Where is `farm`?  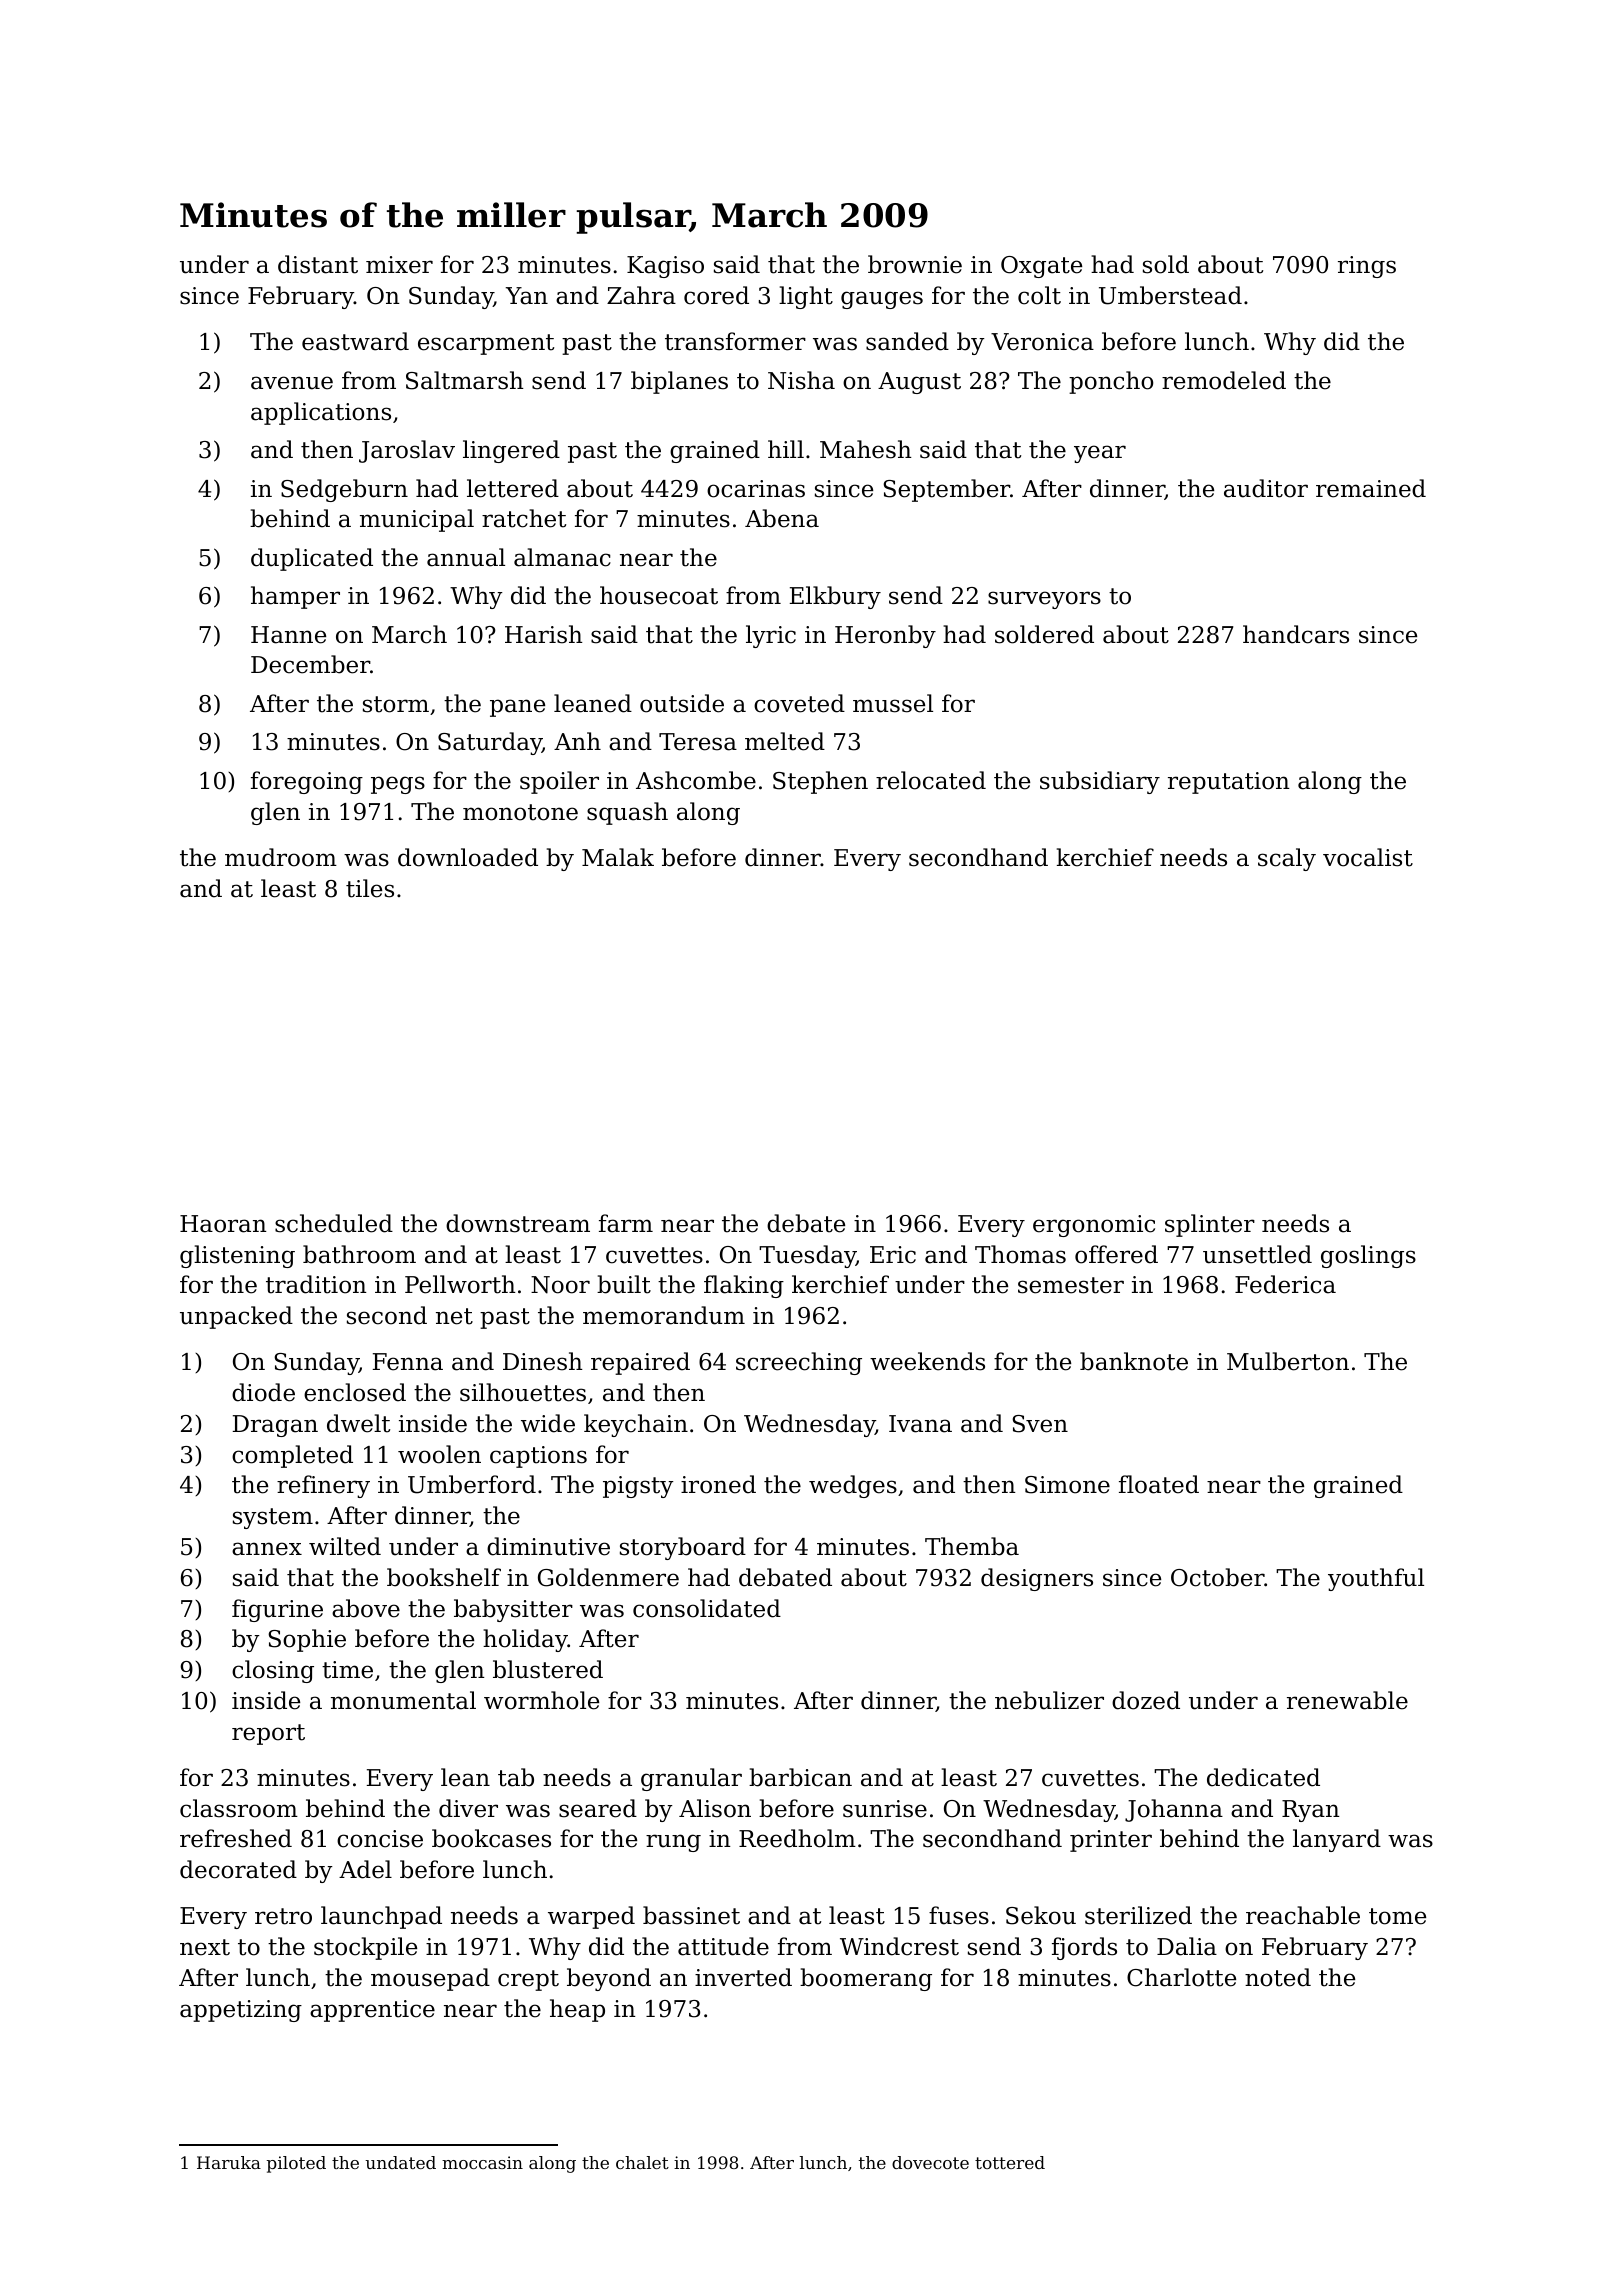 farm is located at coordinates (626, 1223).
